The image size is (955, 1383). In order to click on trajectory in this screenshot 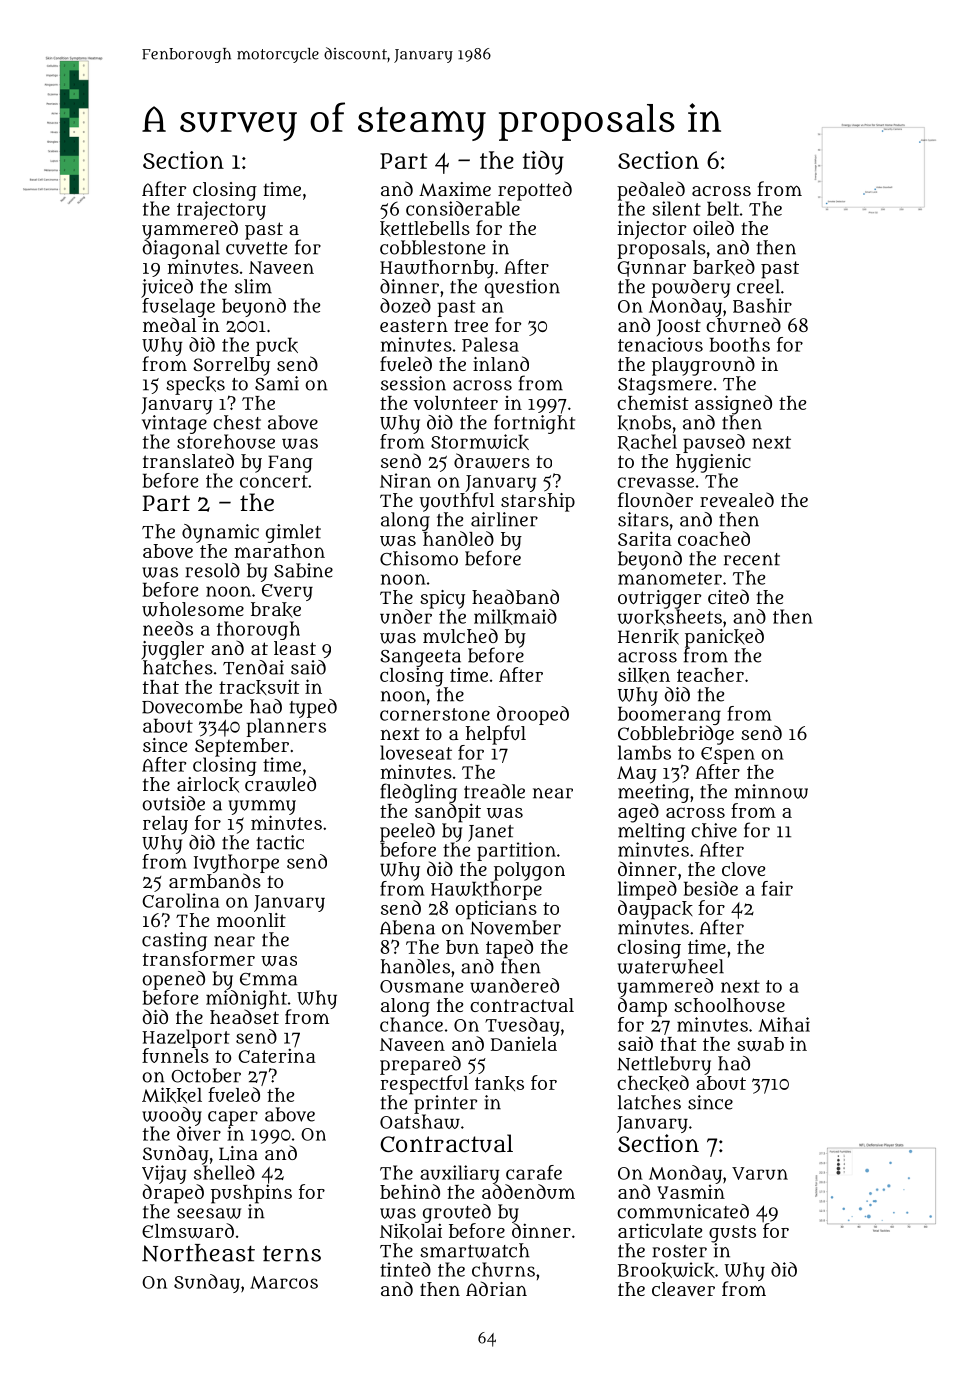, I will do `click(221, 210)`.
